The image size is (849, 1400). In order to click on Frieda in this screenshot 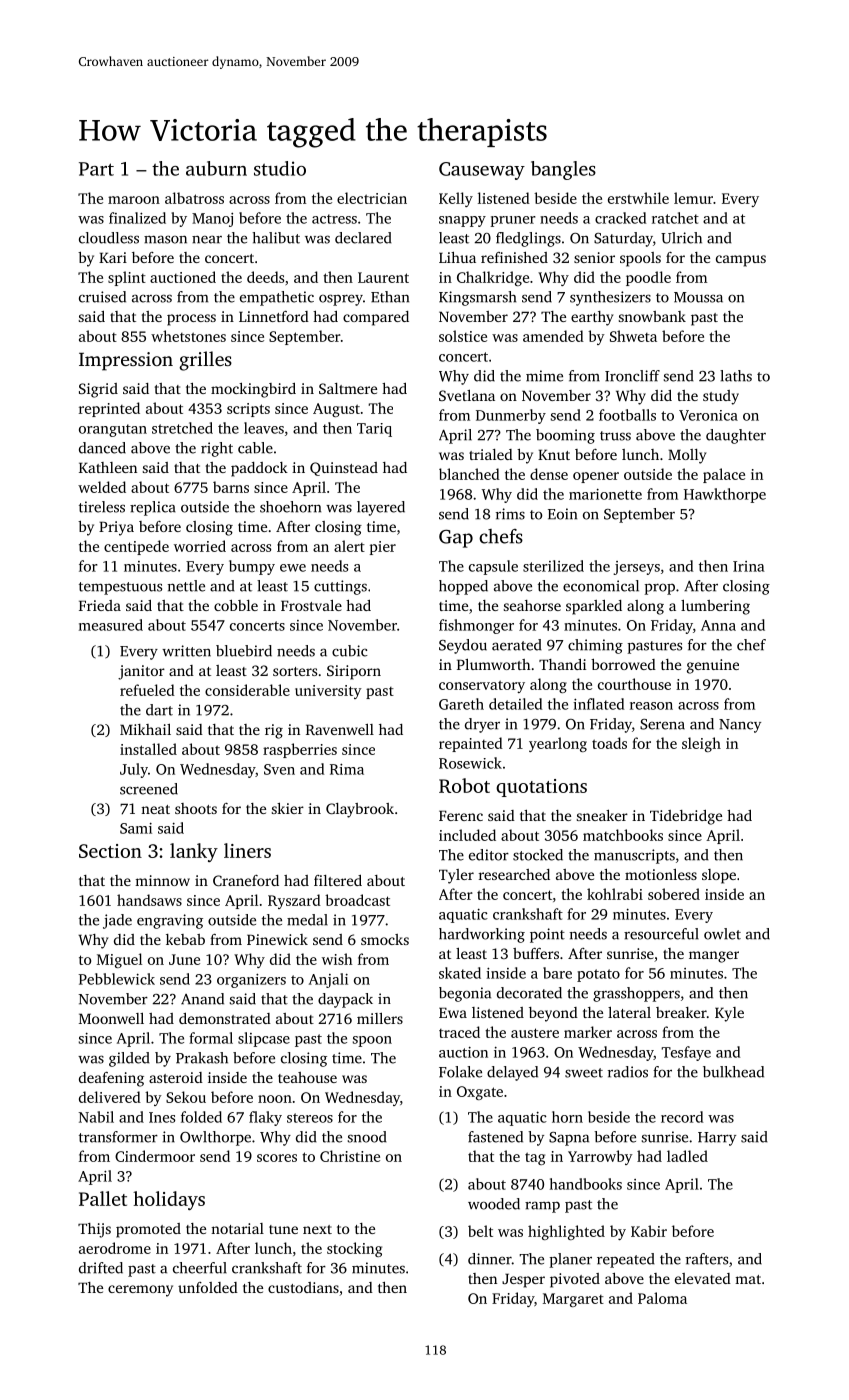, I will do `click(100, 605)`.
